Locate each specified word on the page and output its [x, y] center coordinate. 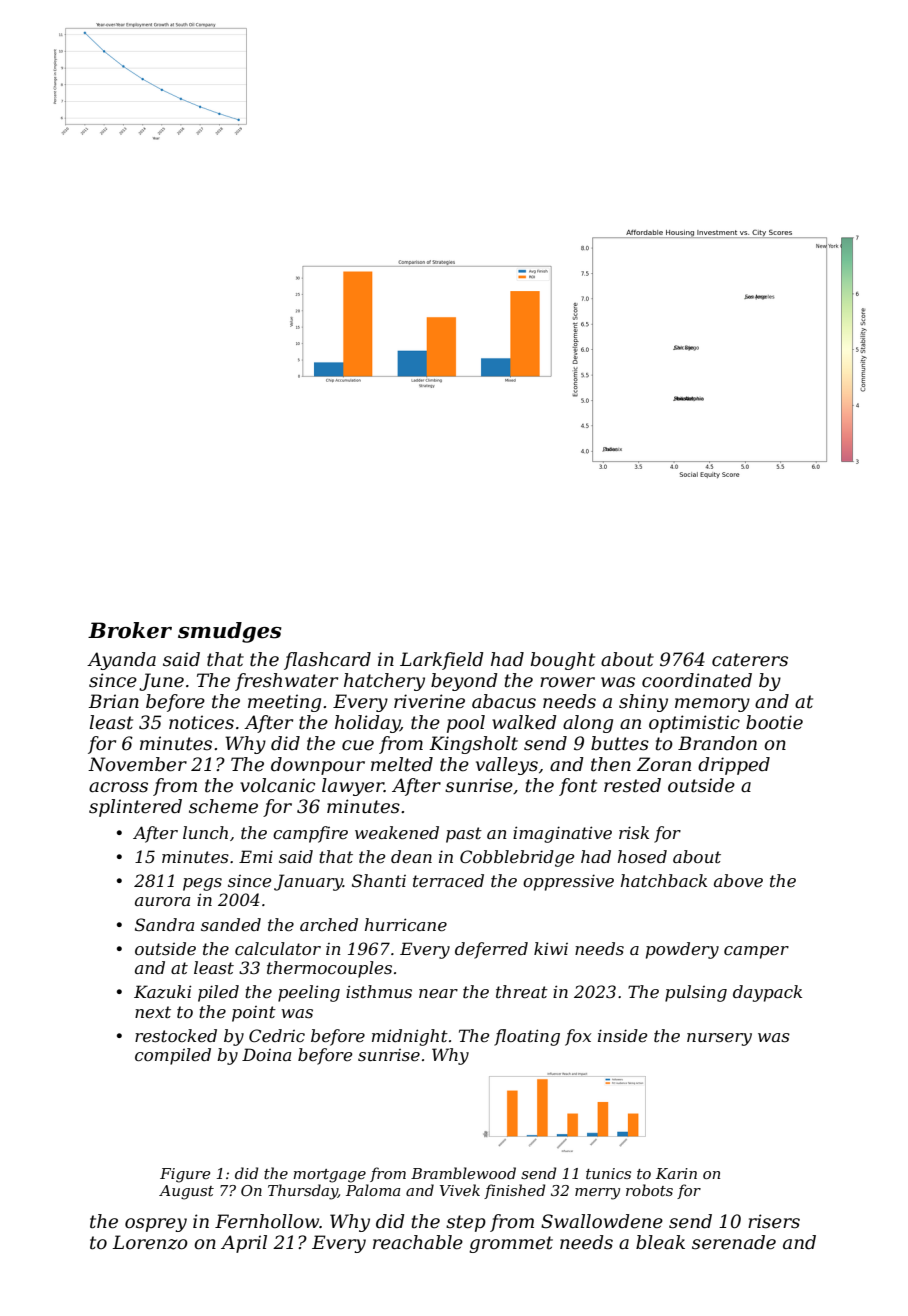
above [738, 880]
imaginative [562, 834]
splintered [135, 808]
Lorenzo [150, 1242]
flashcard [327, 661]
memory [712, 705]
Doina [266, 1054]
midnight [410, 1037]
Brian [113, 701]
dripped [734, 766]
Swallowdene [602, 1221]
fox [578, 1037]
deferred [491, 950]
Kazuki [162, 992]
